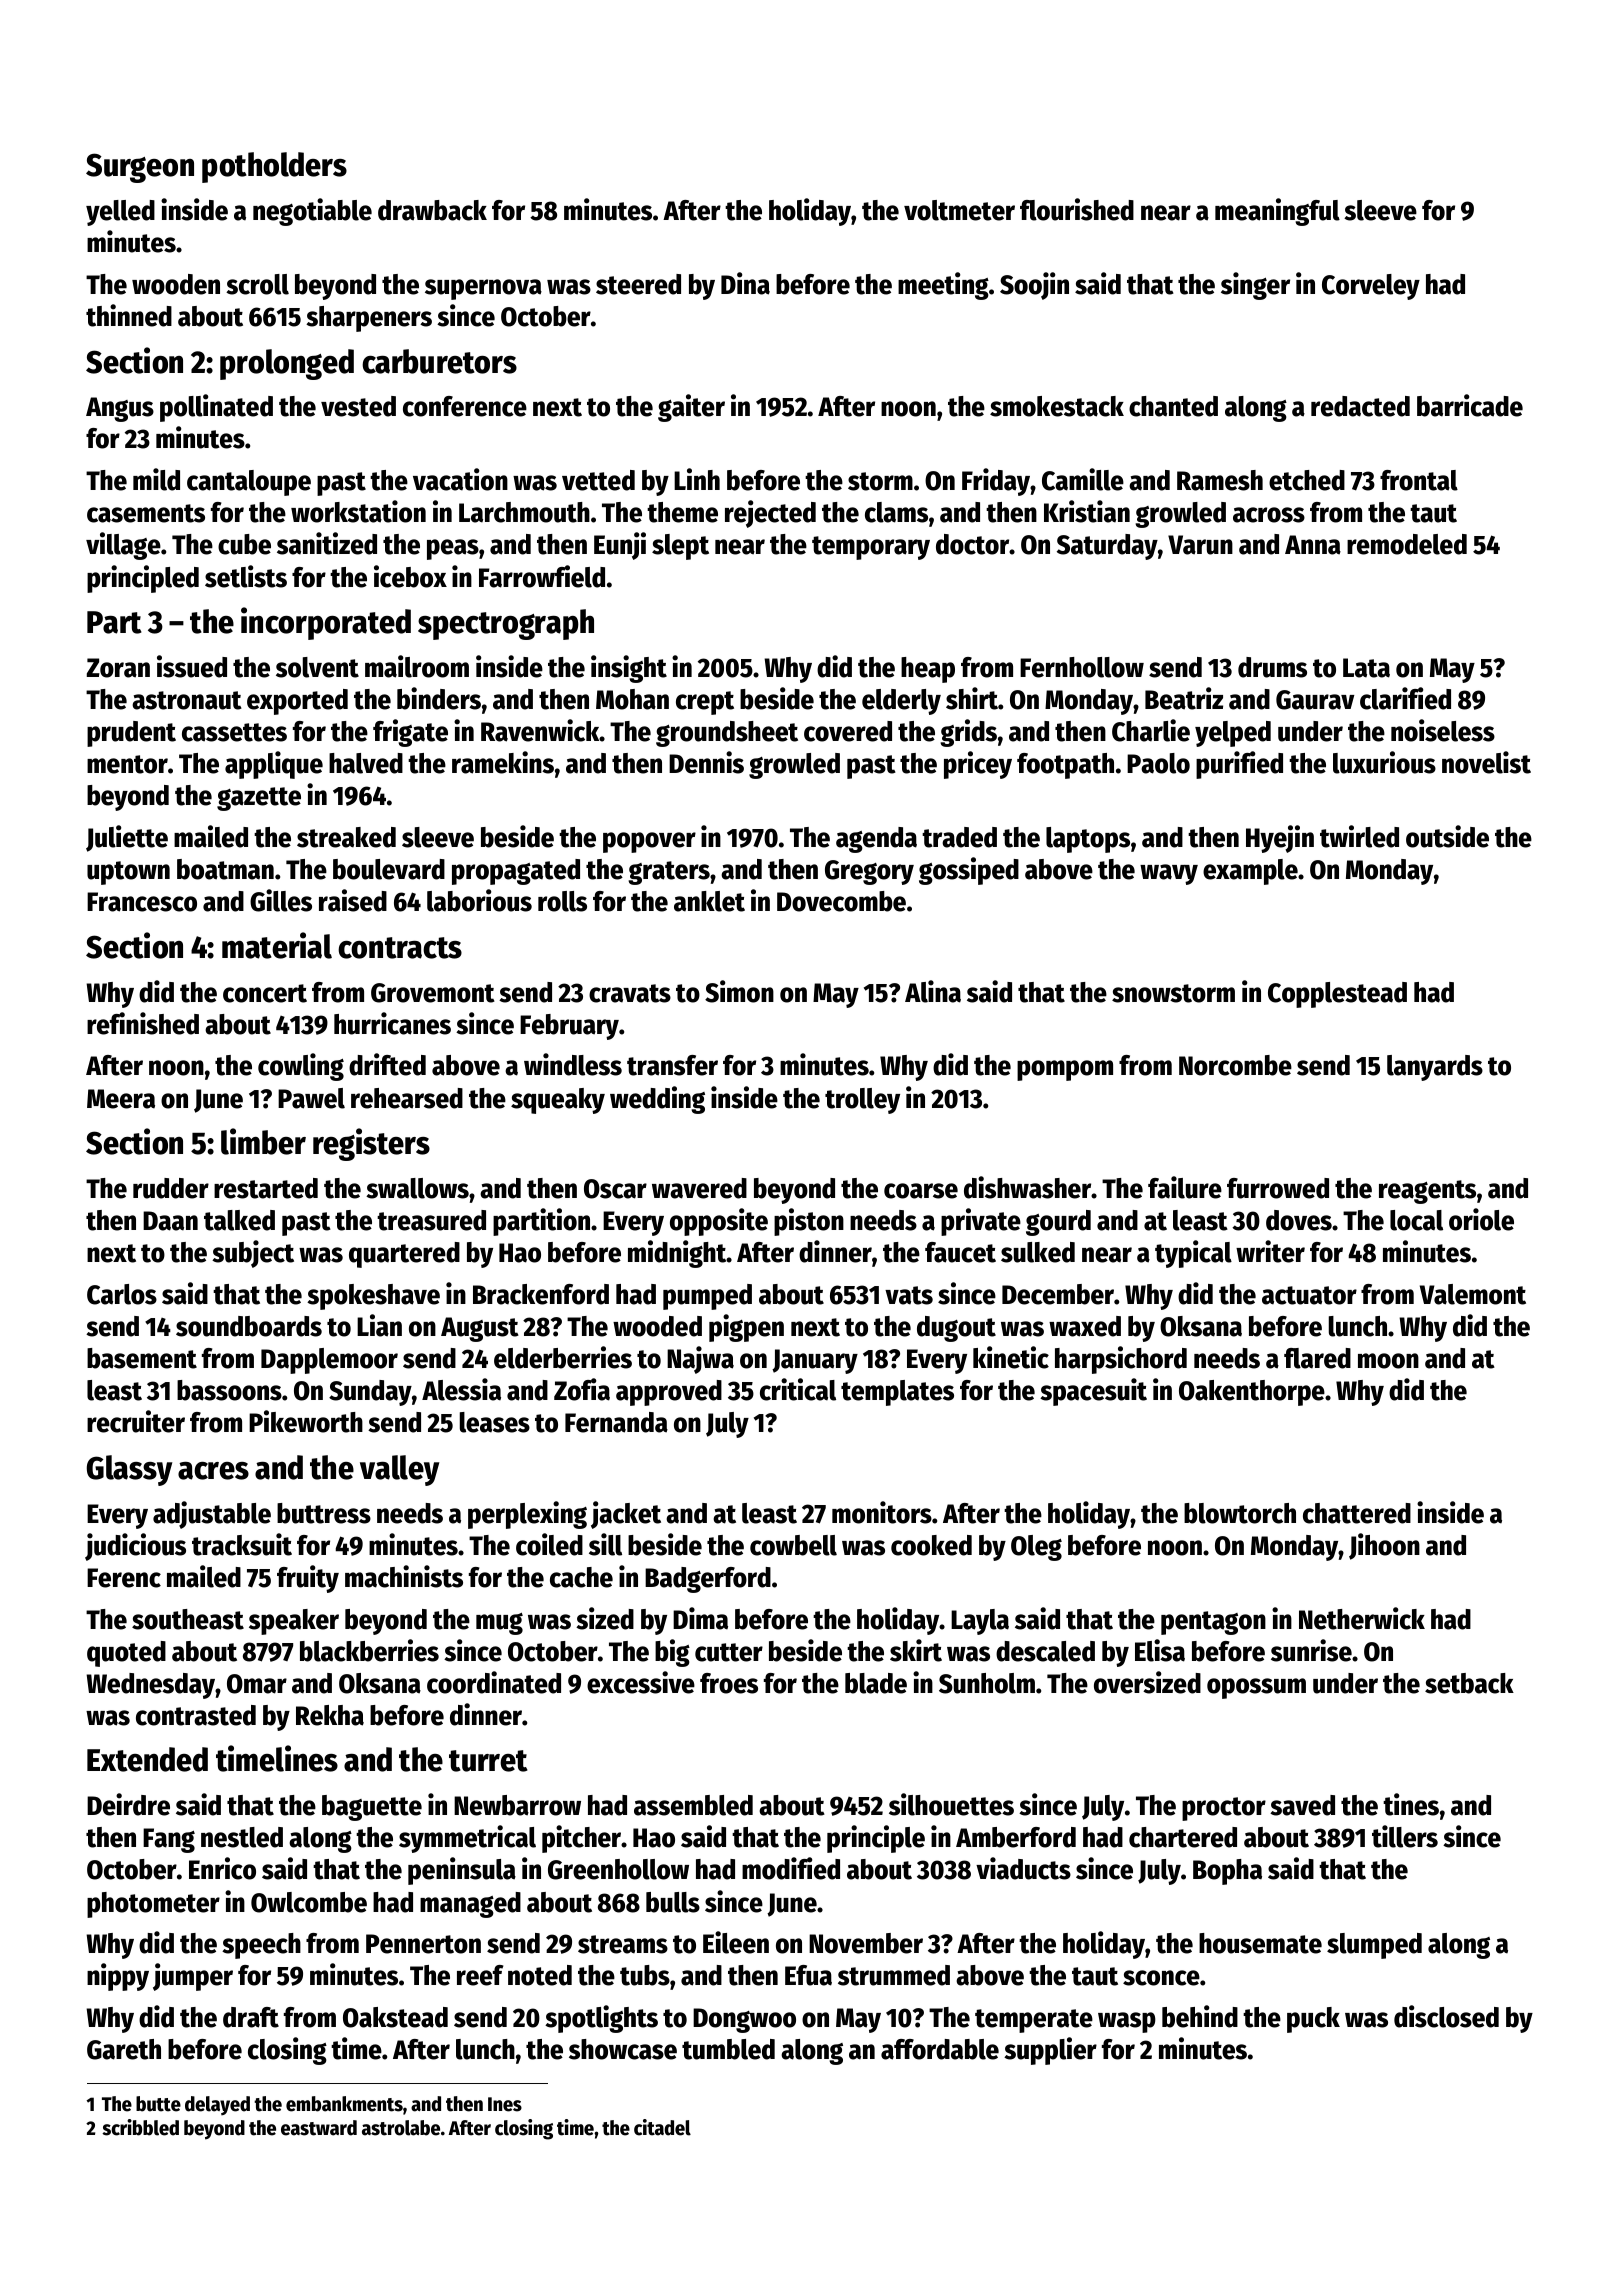 The width and height of the screenshot is (1620, 2292). I want to click on dugout, so click(956, 1329).
